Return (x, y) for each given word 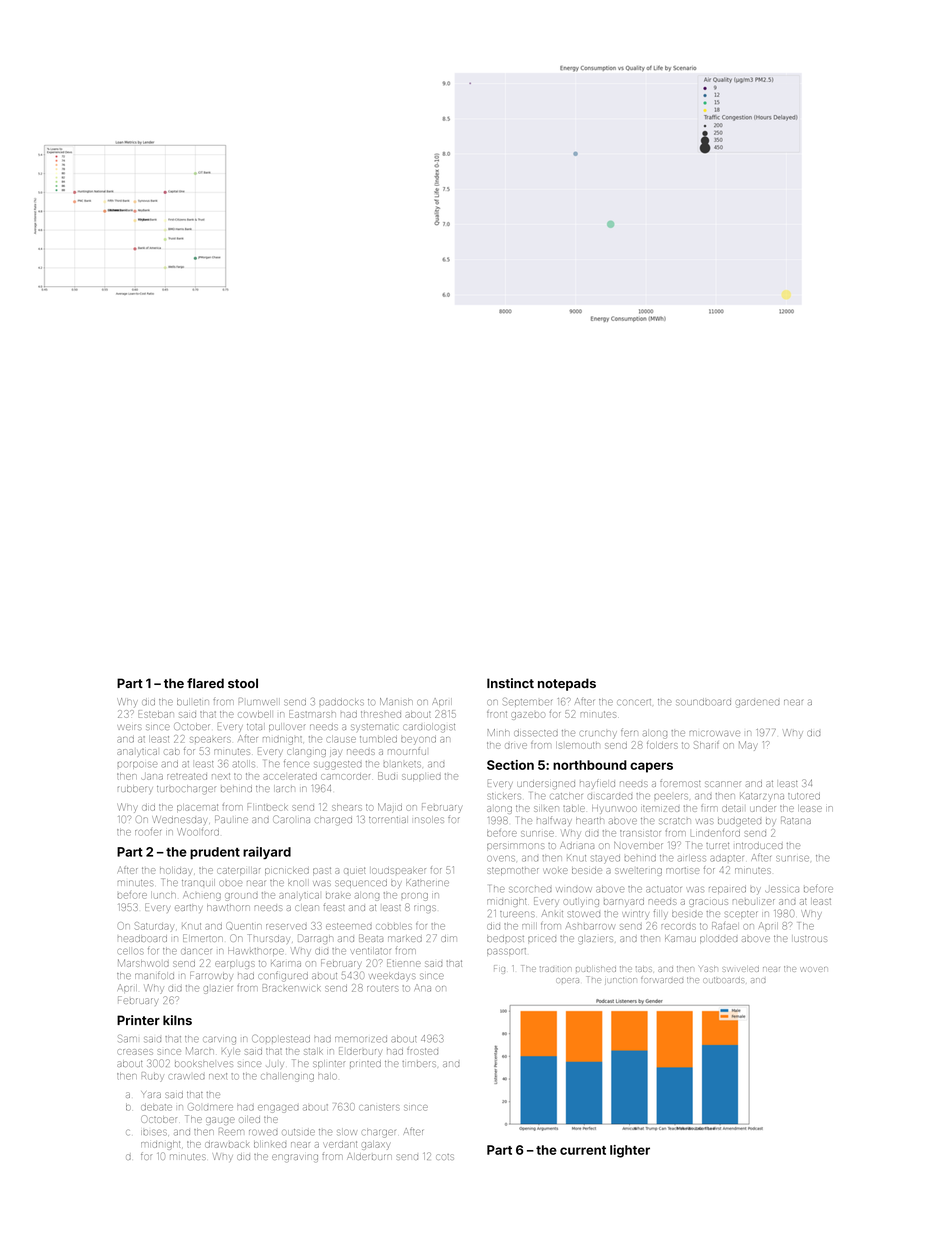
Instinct (510, 683)
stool (243, 683)
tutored (804, 796)
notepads (567, 684)
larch (285, 789)
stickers (504, 796)
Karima (286, 963)
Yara (151, 1094)
